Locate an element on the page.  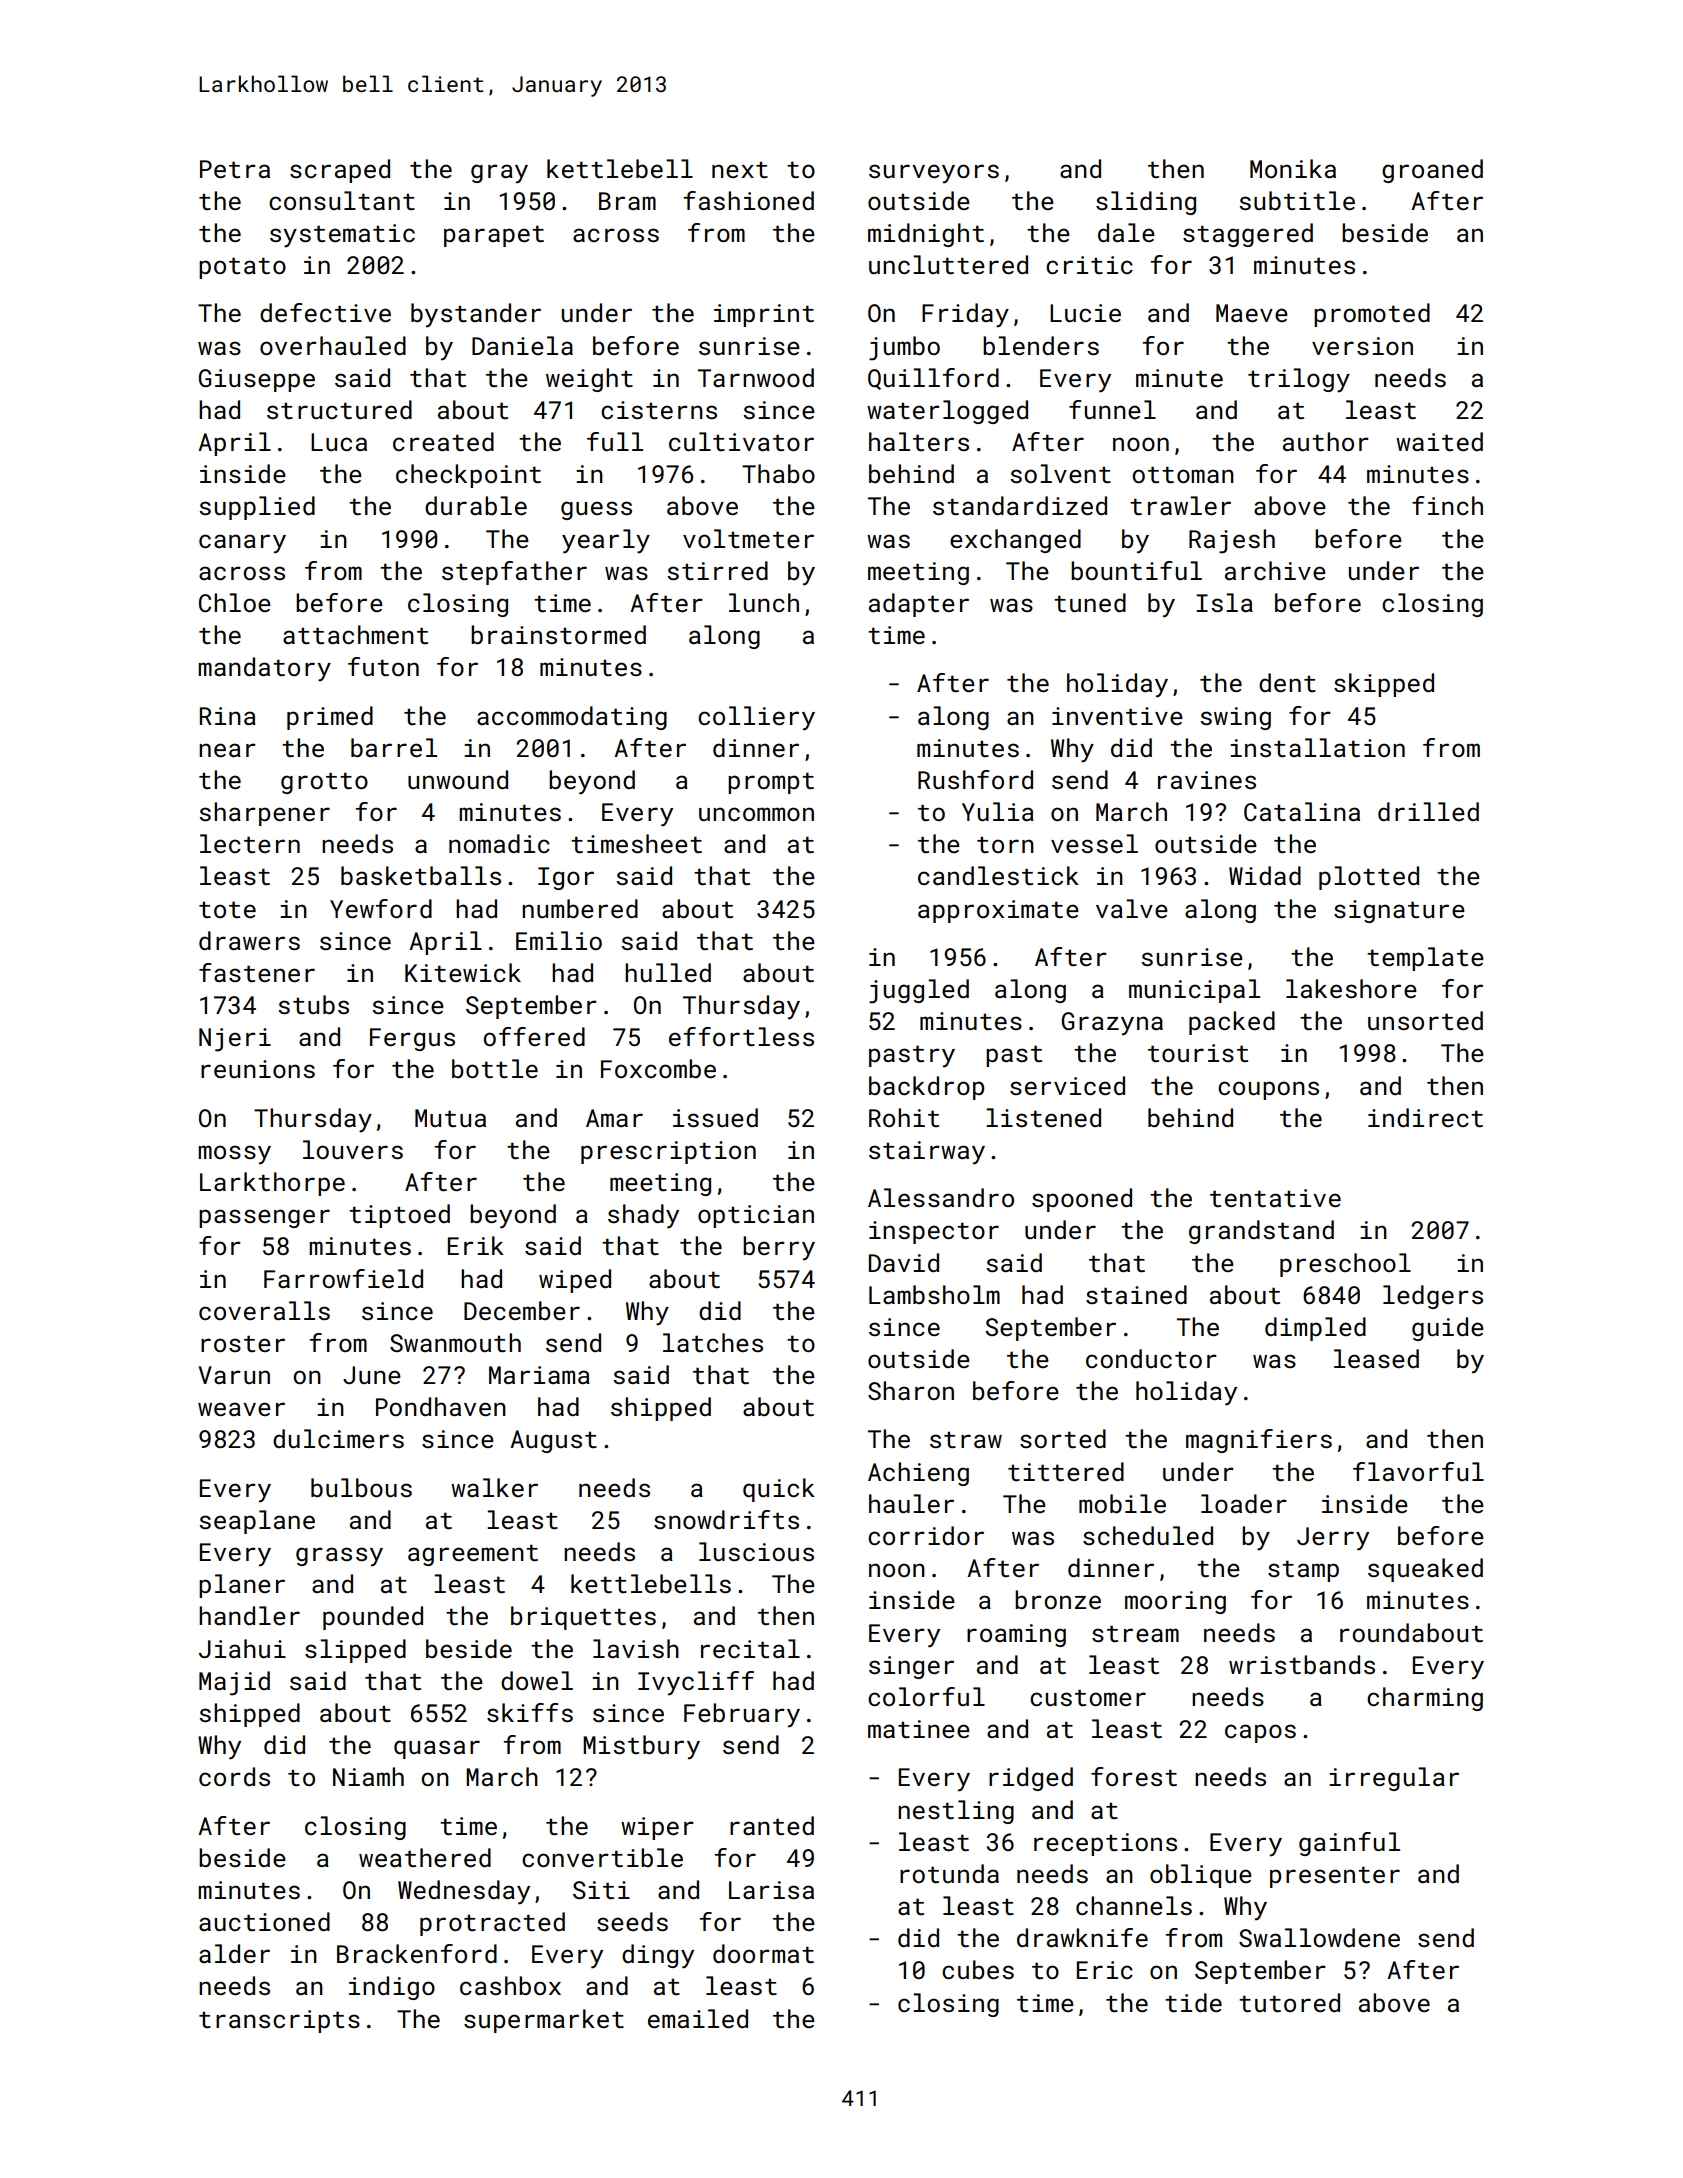
juggled is located at coordinates (919, 991).
